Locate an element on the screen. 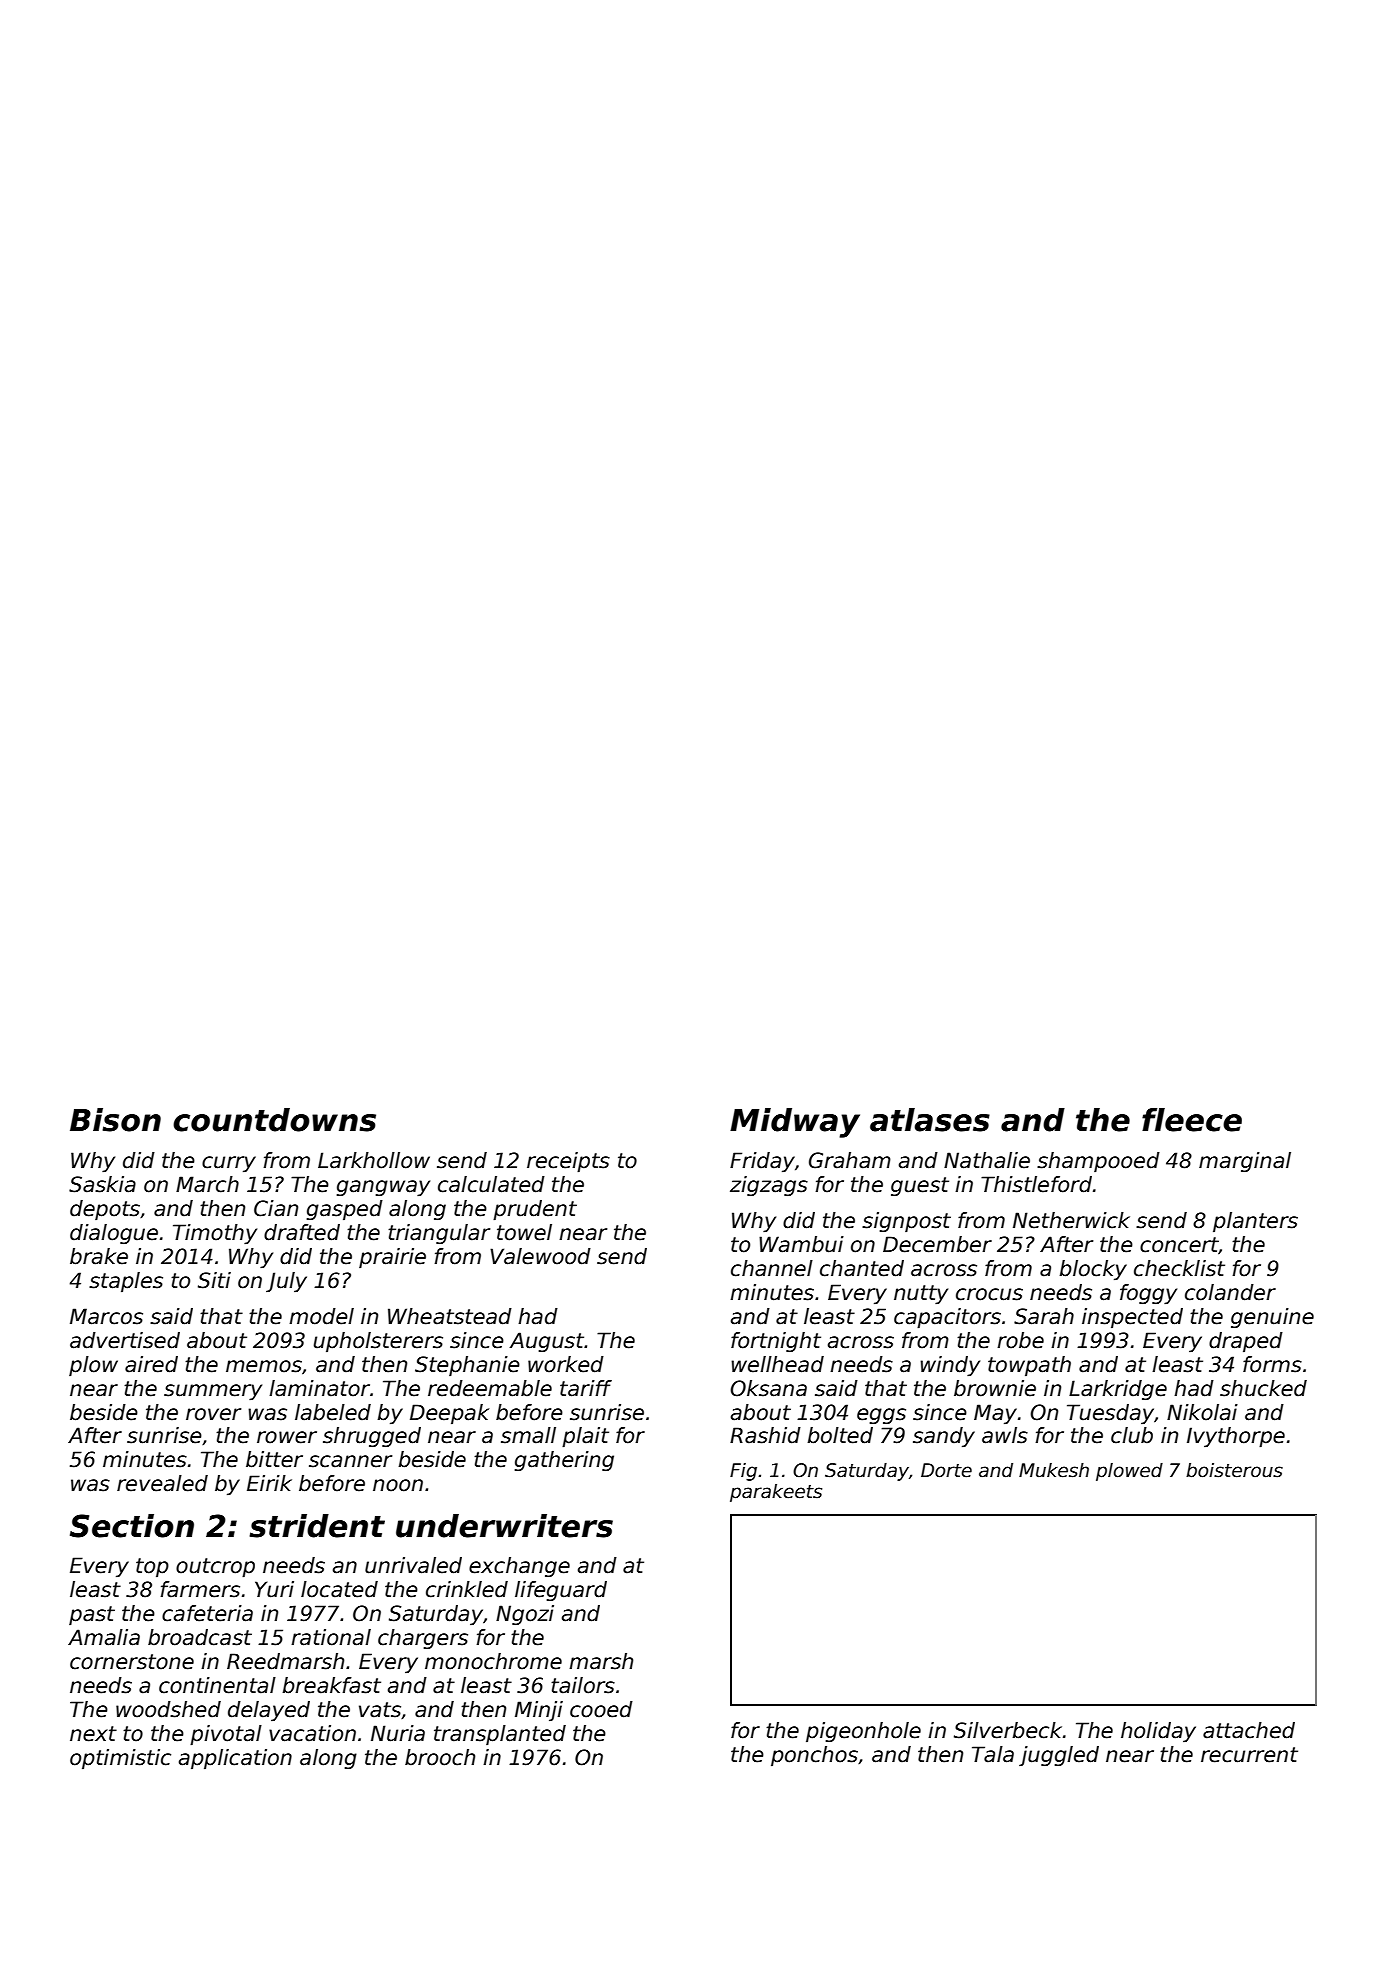 The width and height of the screenshot is (1386, 1969). top is located at coordinates (152, 1567).
